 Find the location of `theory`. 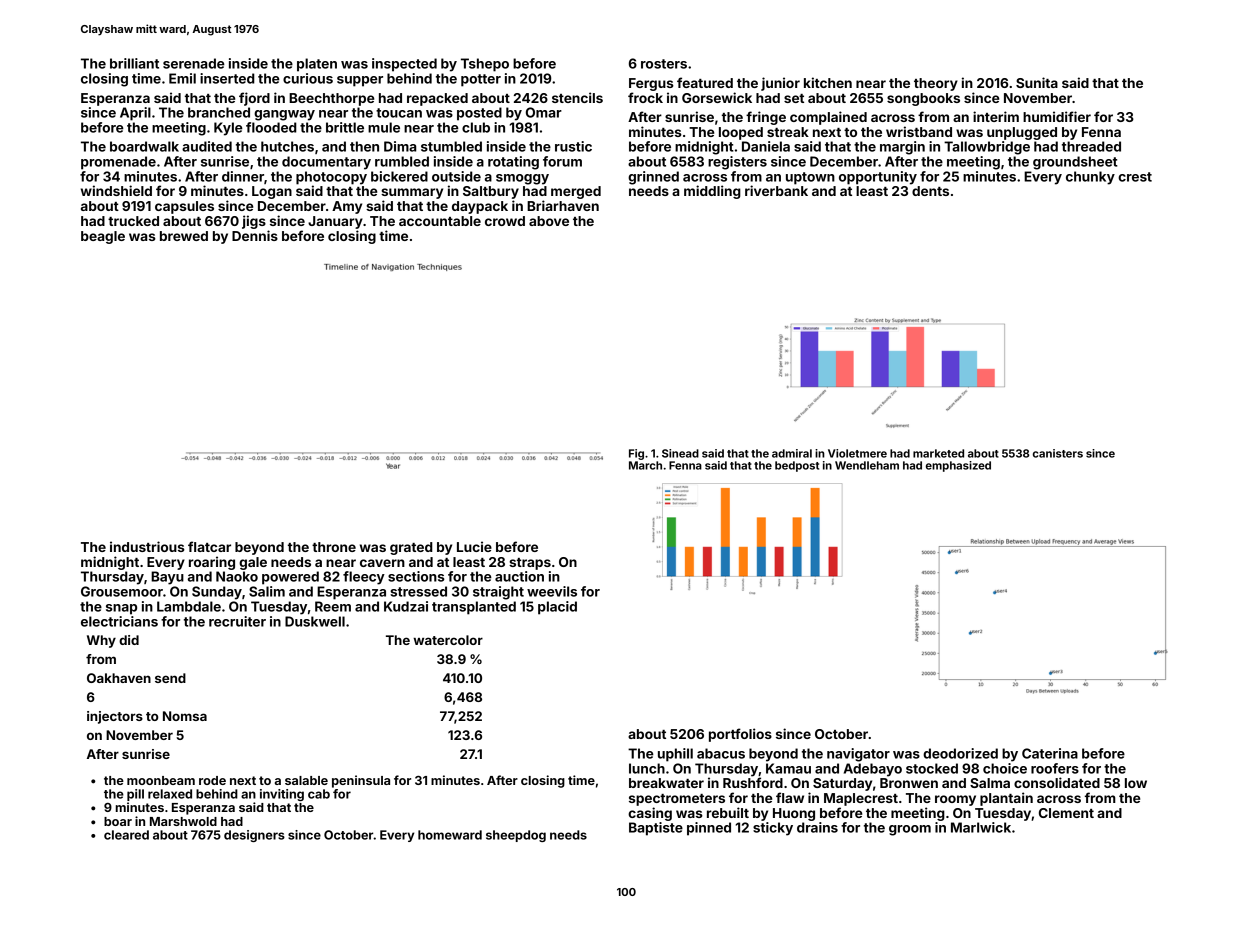

theory is located at coordinates (936, 84).
